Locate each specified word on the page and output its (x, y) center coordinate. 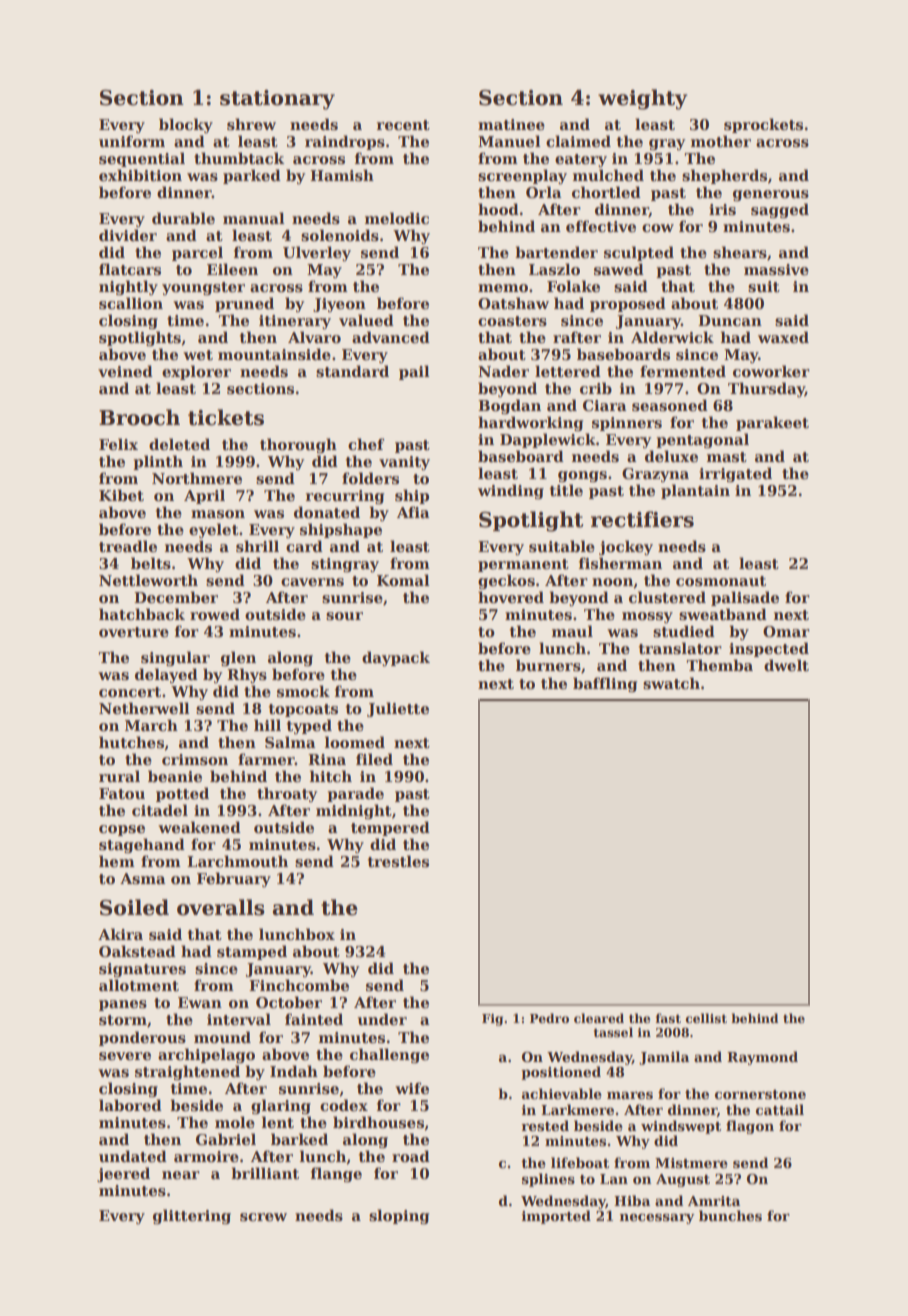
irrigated (735, 474)
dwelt (786, 665)
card (304, 546)
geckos (506, 582)
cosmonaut (721, 581)
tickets (226, 417)
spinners (627, 424)
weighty (643, 99)
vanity (404, 463)
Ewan (200, 1002)
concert (130, 692)
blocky (186, 125)
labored (130, 1105)
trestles (398, 861)
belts (151, 563)
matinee (511, 125)
